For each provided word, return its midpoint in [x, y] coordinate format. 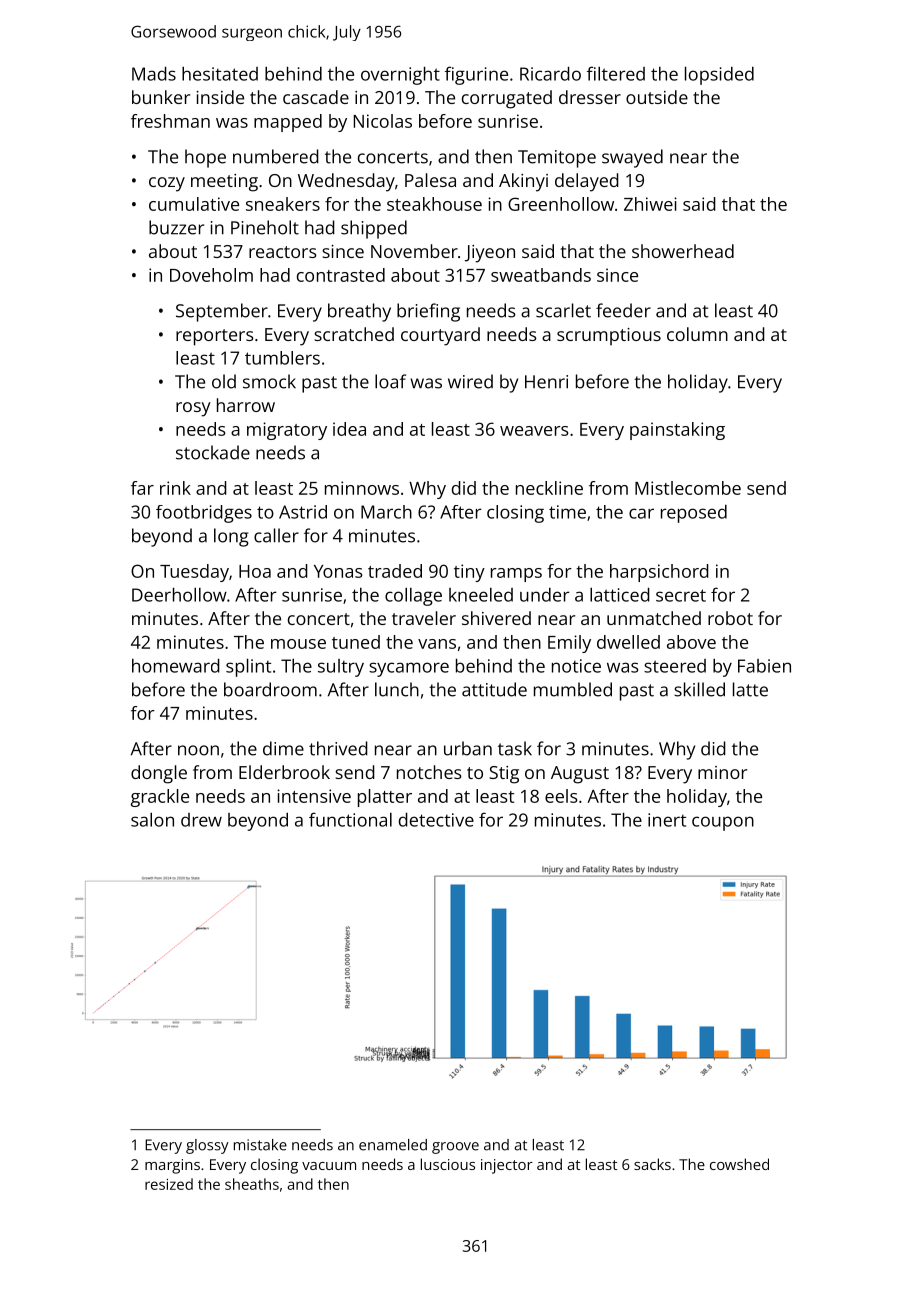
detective [436, 820]
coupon [723, 823]
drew [201, 820]
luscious [448, 1164]
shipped [374, 229]
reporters [215, 337]
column [697, 334]
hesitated [220, 74]
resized [169, 1184]
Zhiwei [650, 204]
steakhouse [434, 204]
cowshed [739, 1164]
